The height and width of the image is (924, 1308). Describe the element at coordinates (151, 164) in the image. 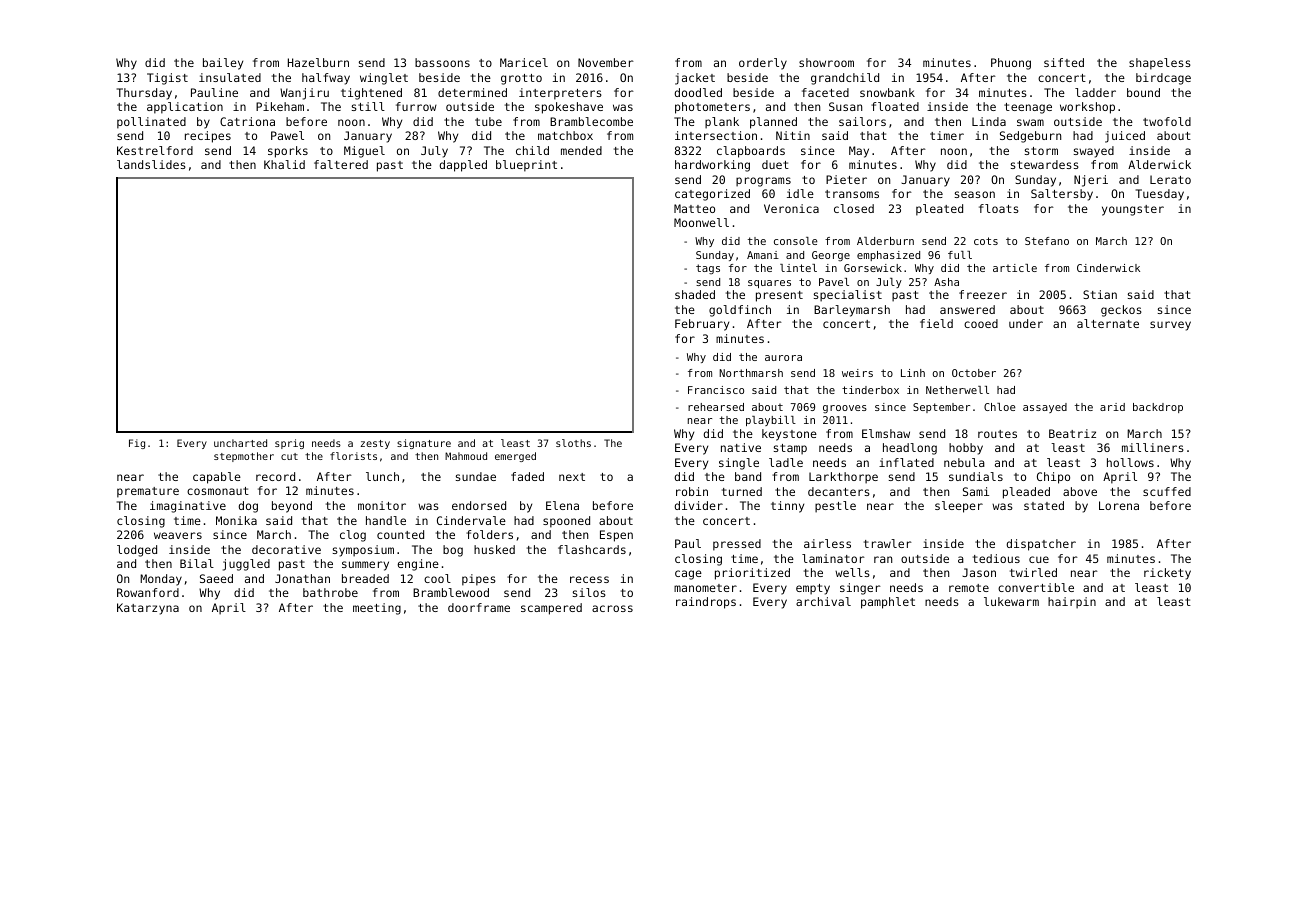

I see `landslides` at that location.
